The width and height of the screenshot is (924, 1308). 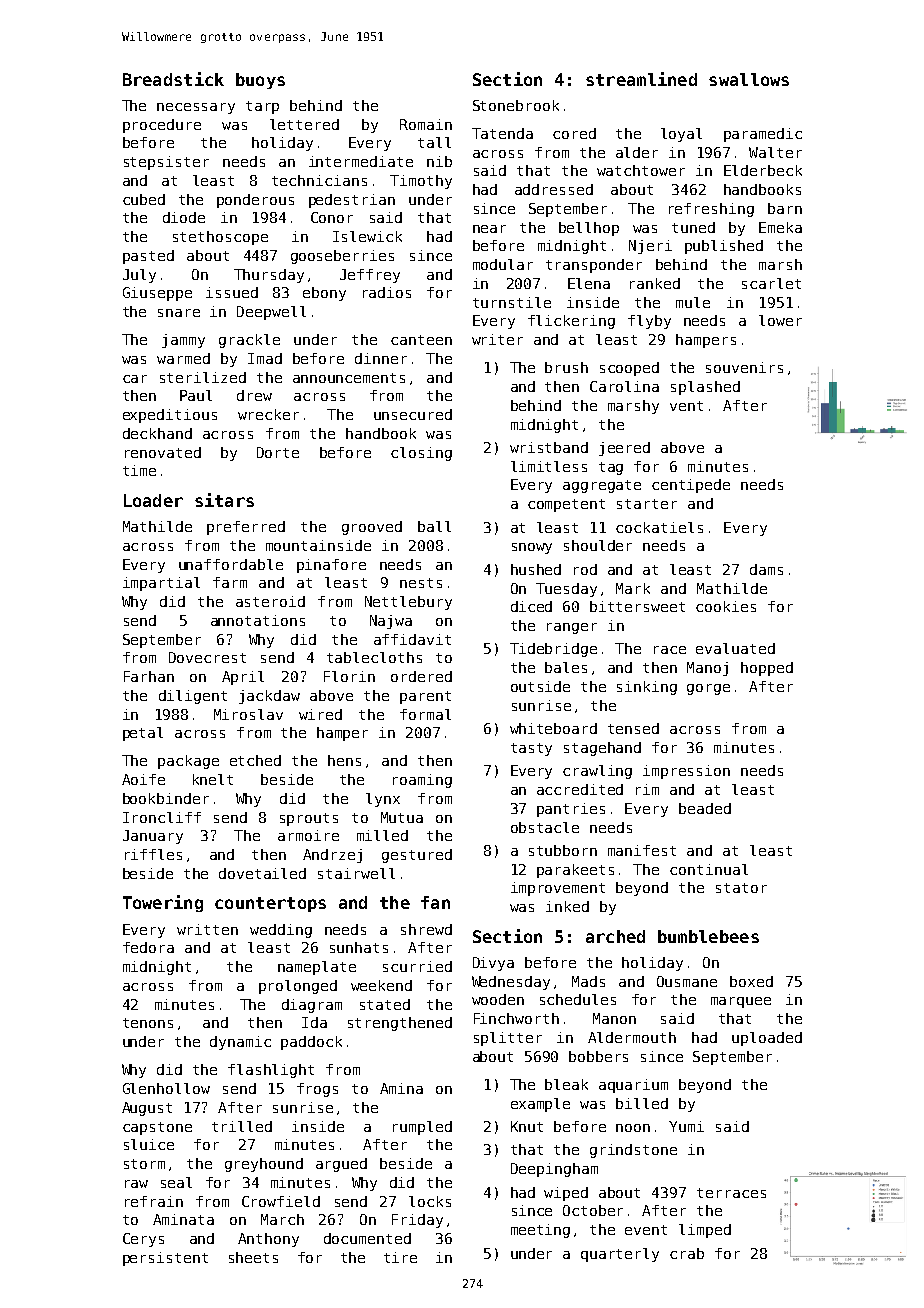 What do you see at coordinates (614, 1018) in the screenshot?
I see `Manon` at bounding box center [614, 1018].
